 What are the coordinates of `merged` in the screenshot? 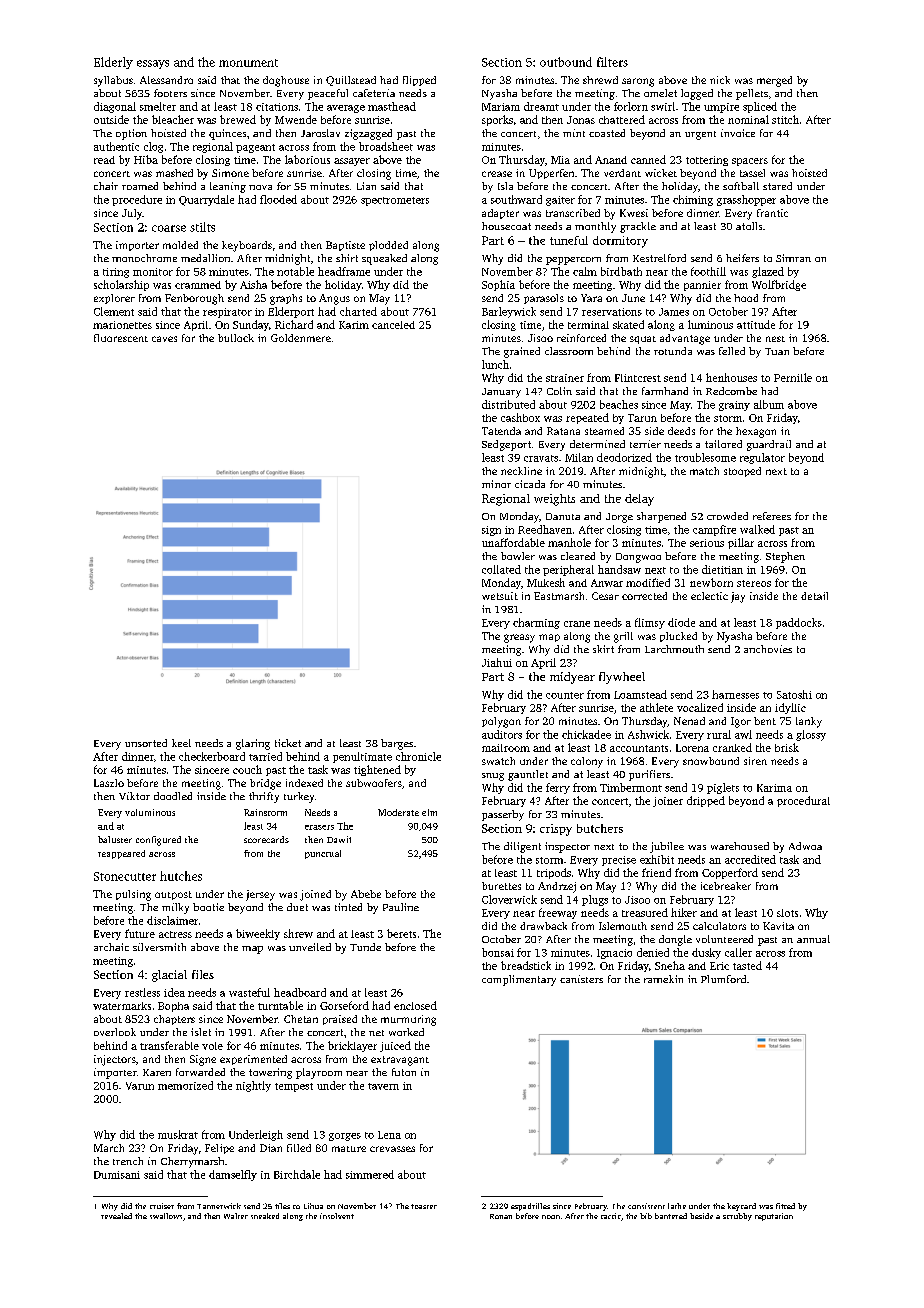 It's located at (774, 81).
